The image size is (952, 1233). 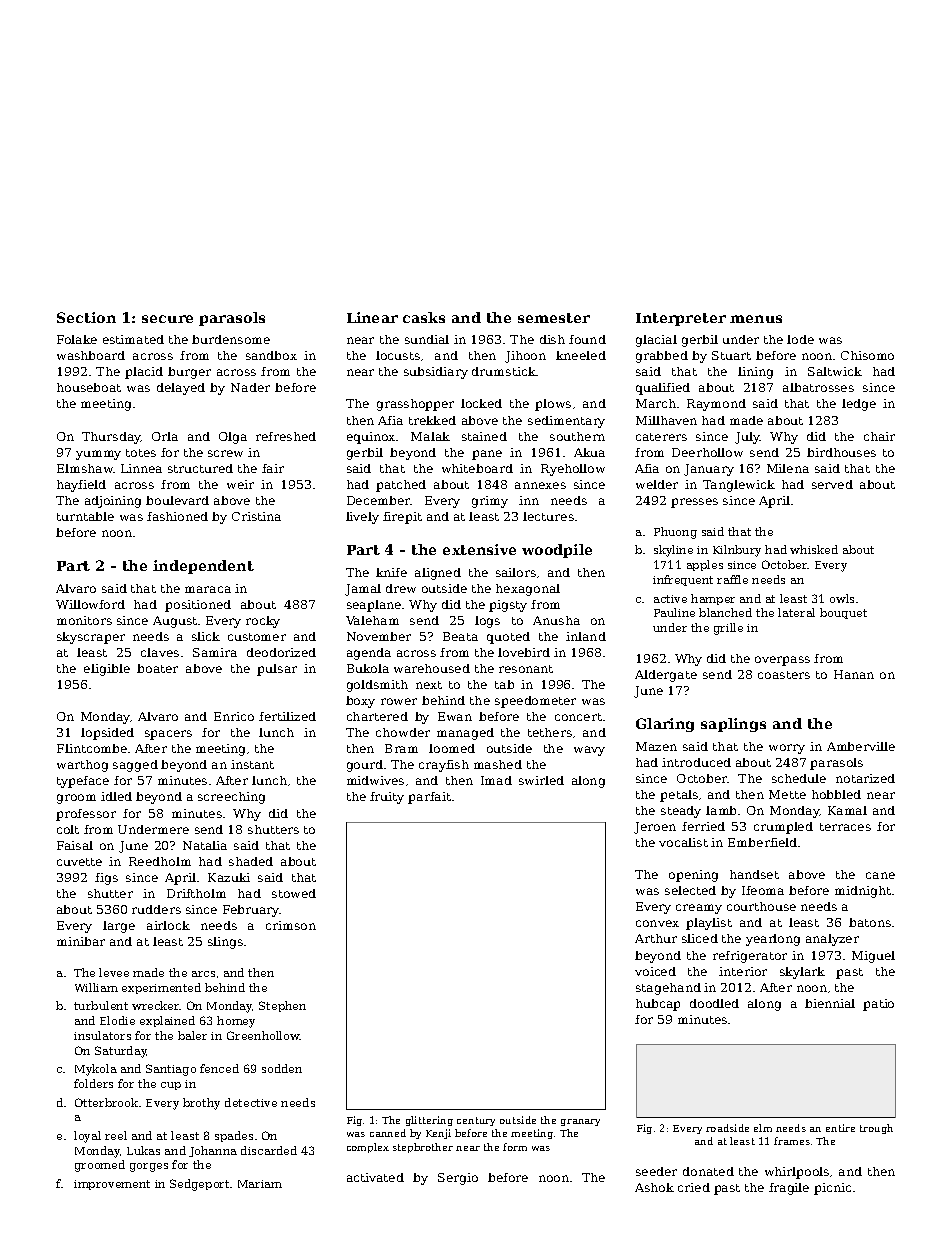 I want to click on terraces, so click(x=845, y=827).
